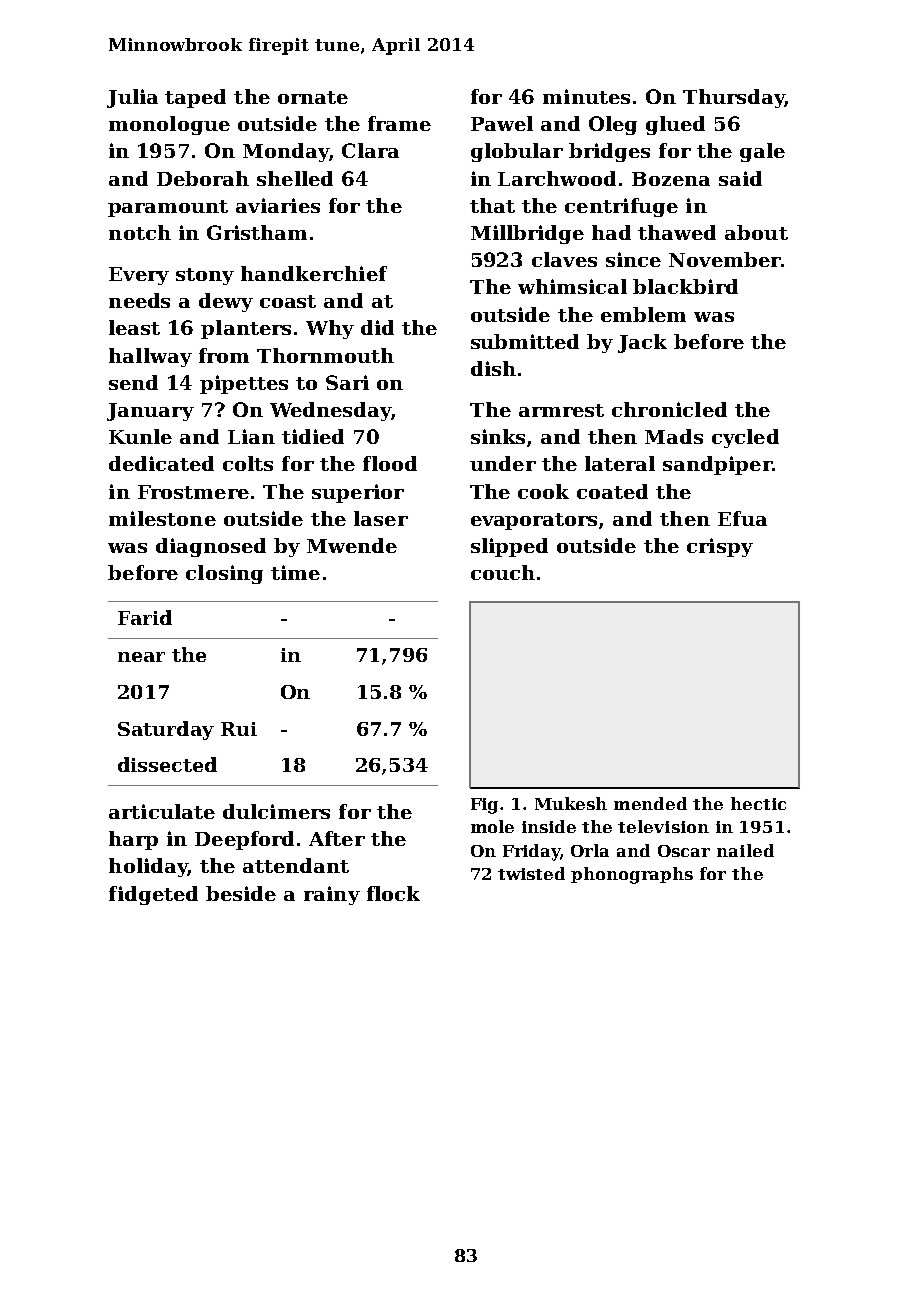 The image size is (908, 1316). Describe the element at coordinates (248, 463) in the screenshot. I see `colts` at that location.
